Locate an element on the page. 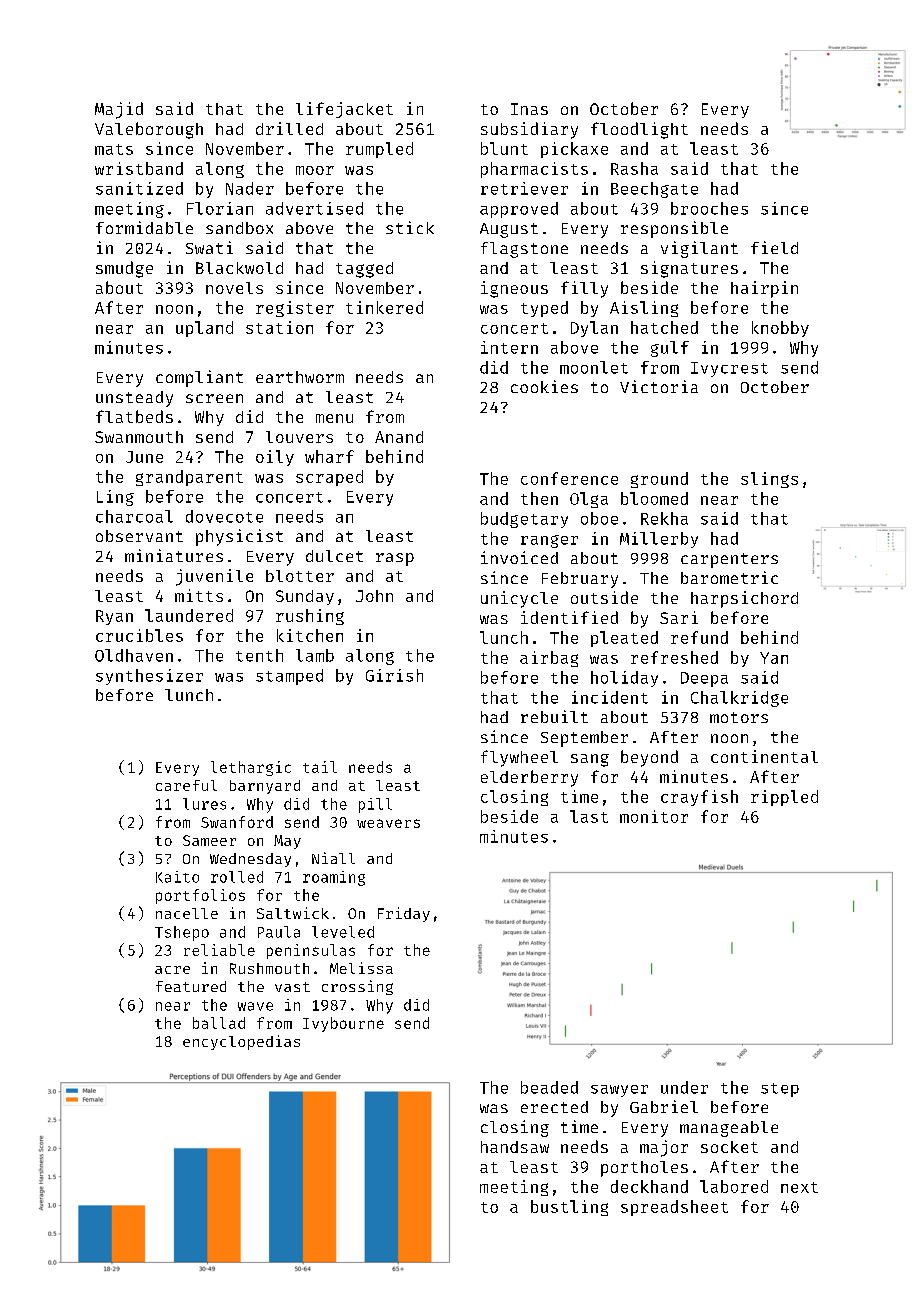 The height and width of the document is (1308, 924). hatched is located at coordinates (664, 327).
